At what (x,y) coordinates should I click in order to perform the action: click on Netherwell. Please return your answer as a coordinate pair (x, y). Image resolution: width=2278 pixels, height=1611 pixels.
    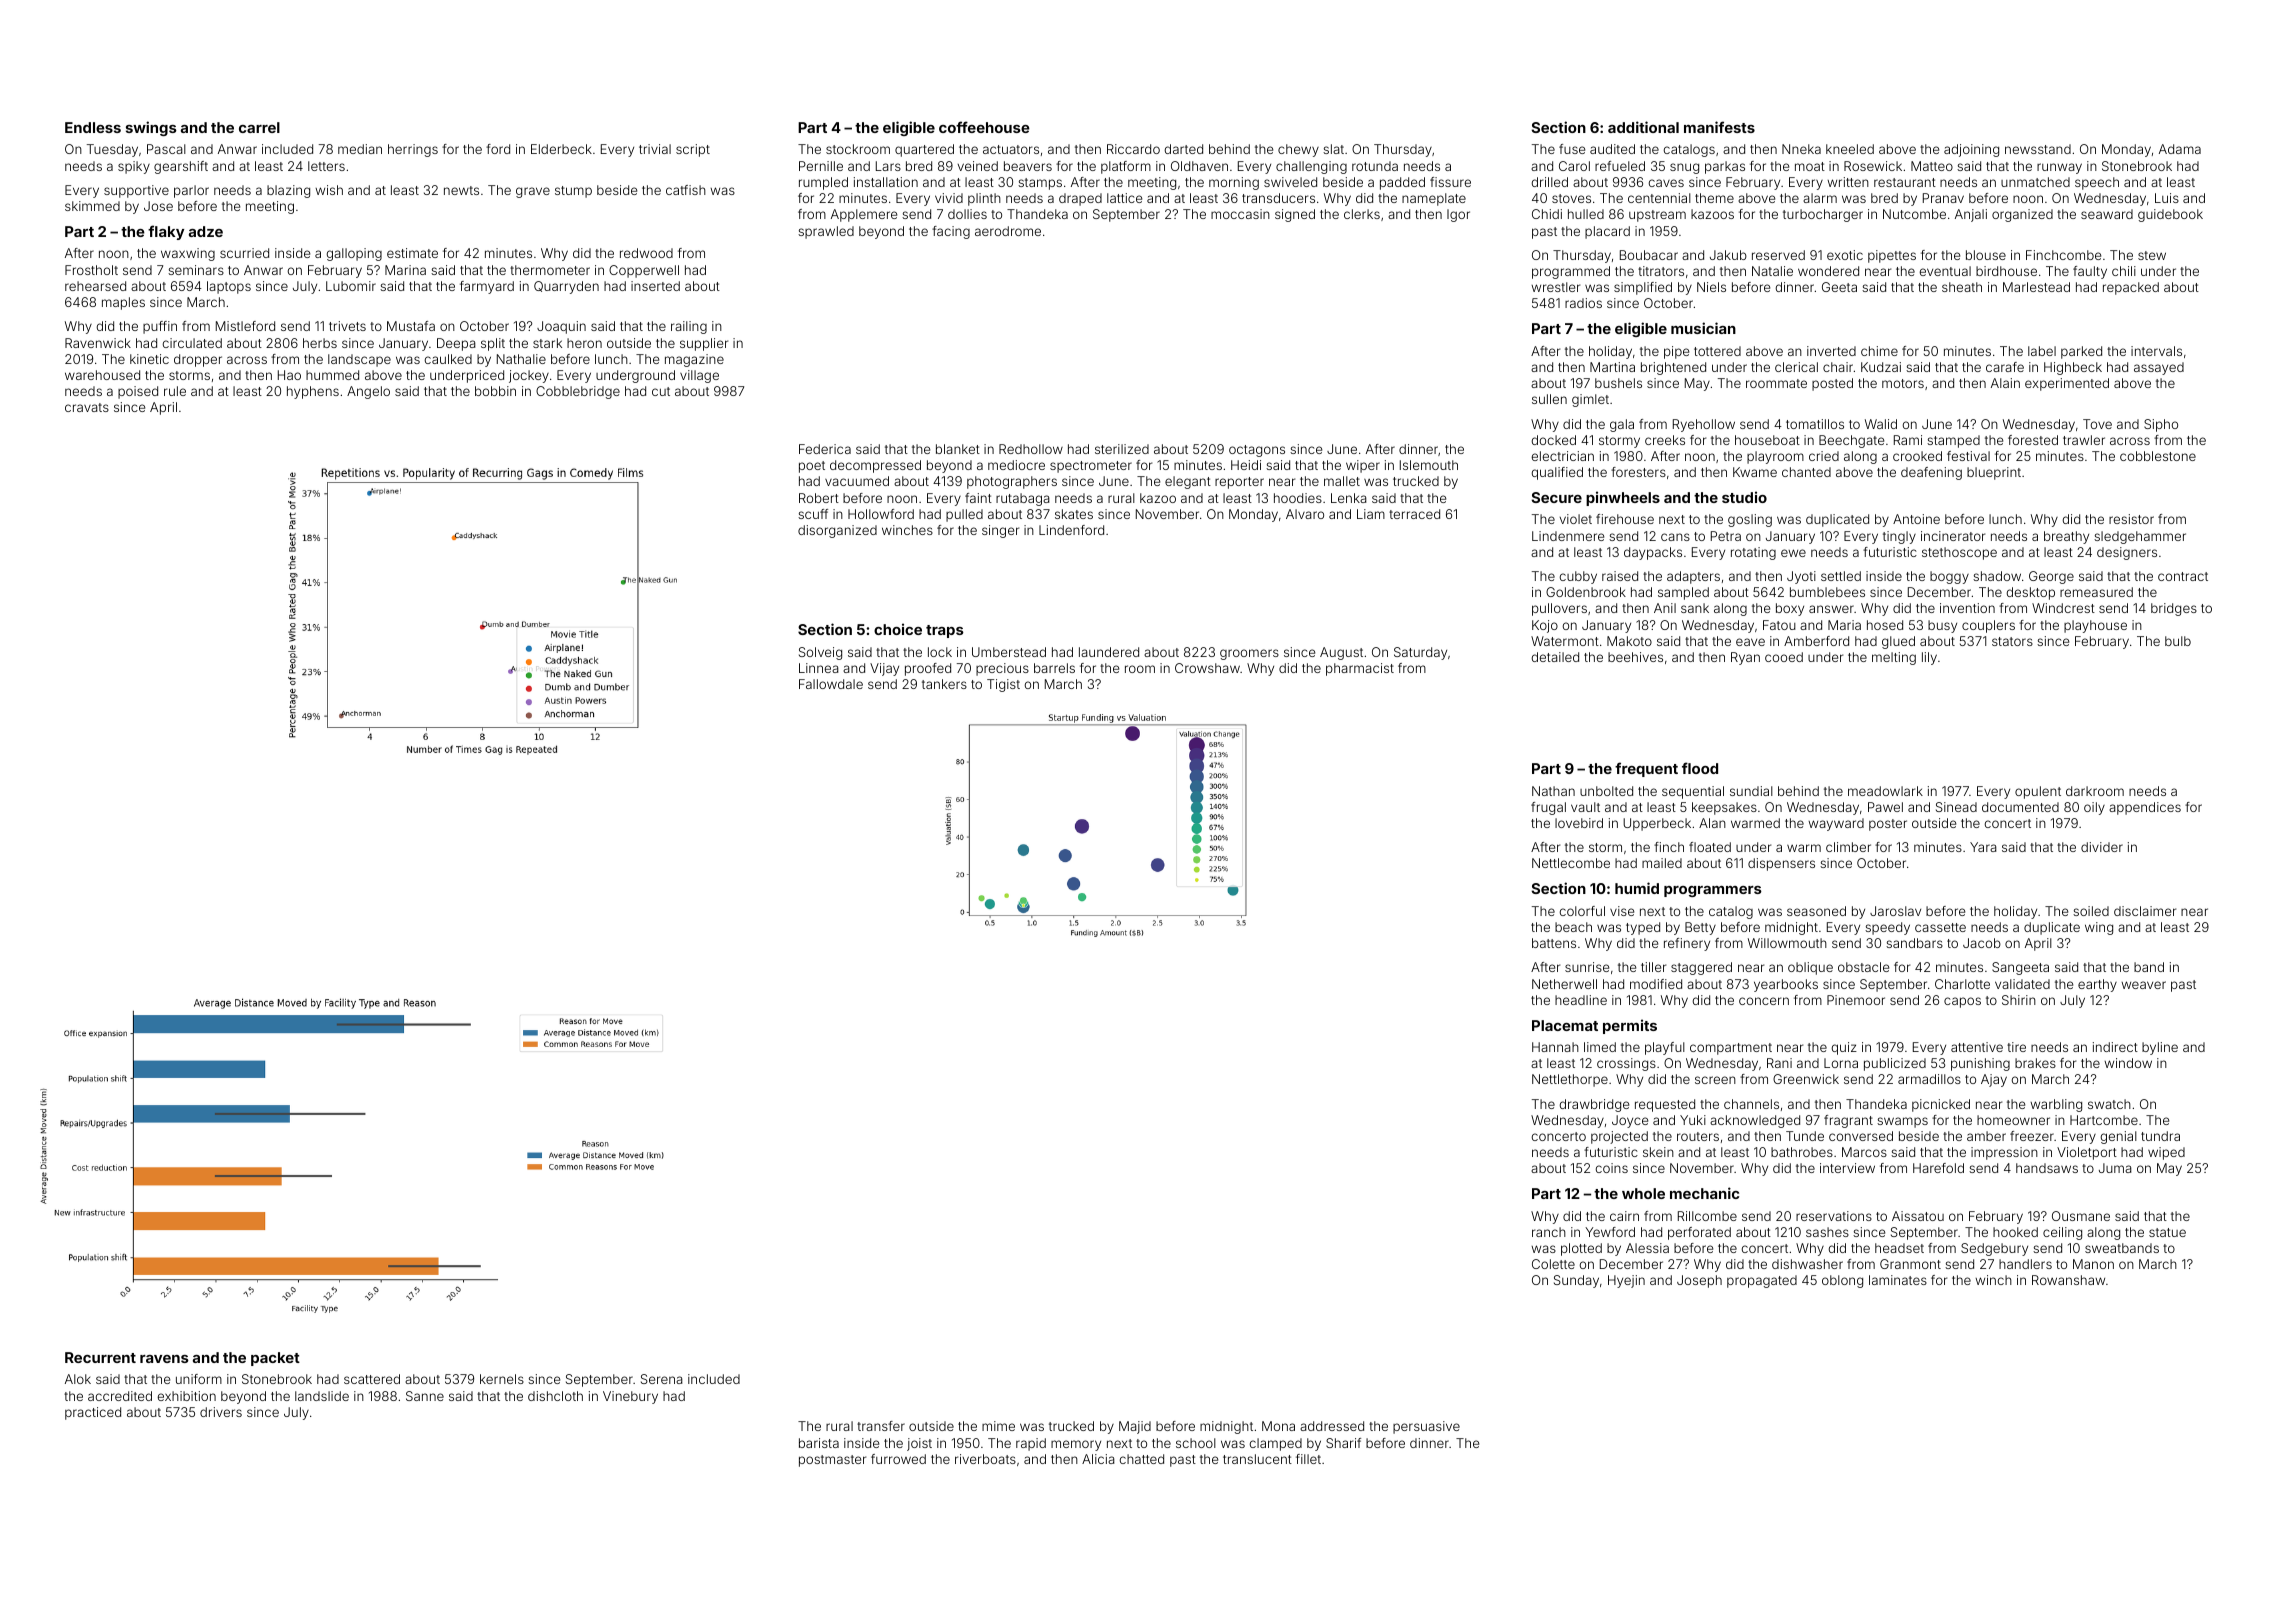
    Looking at the image, I should click on (1564, 984).
